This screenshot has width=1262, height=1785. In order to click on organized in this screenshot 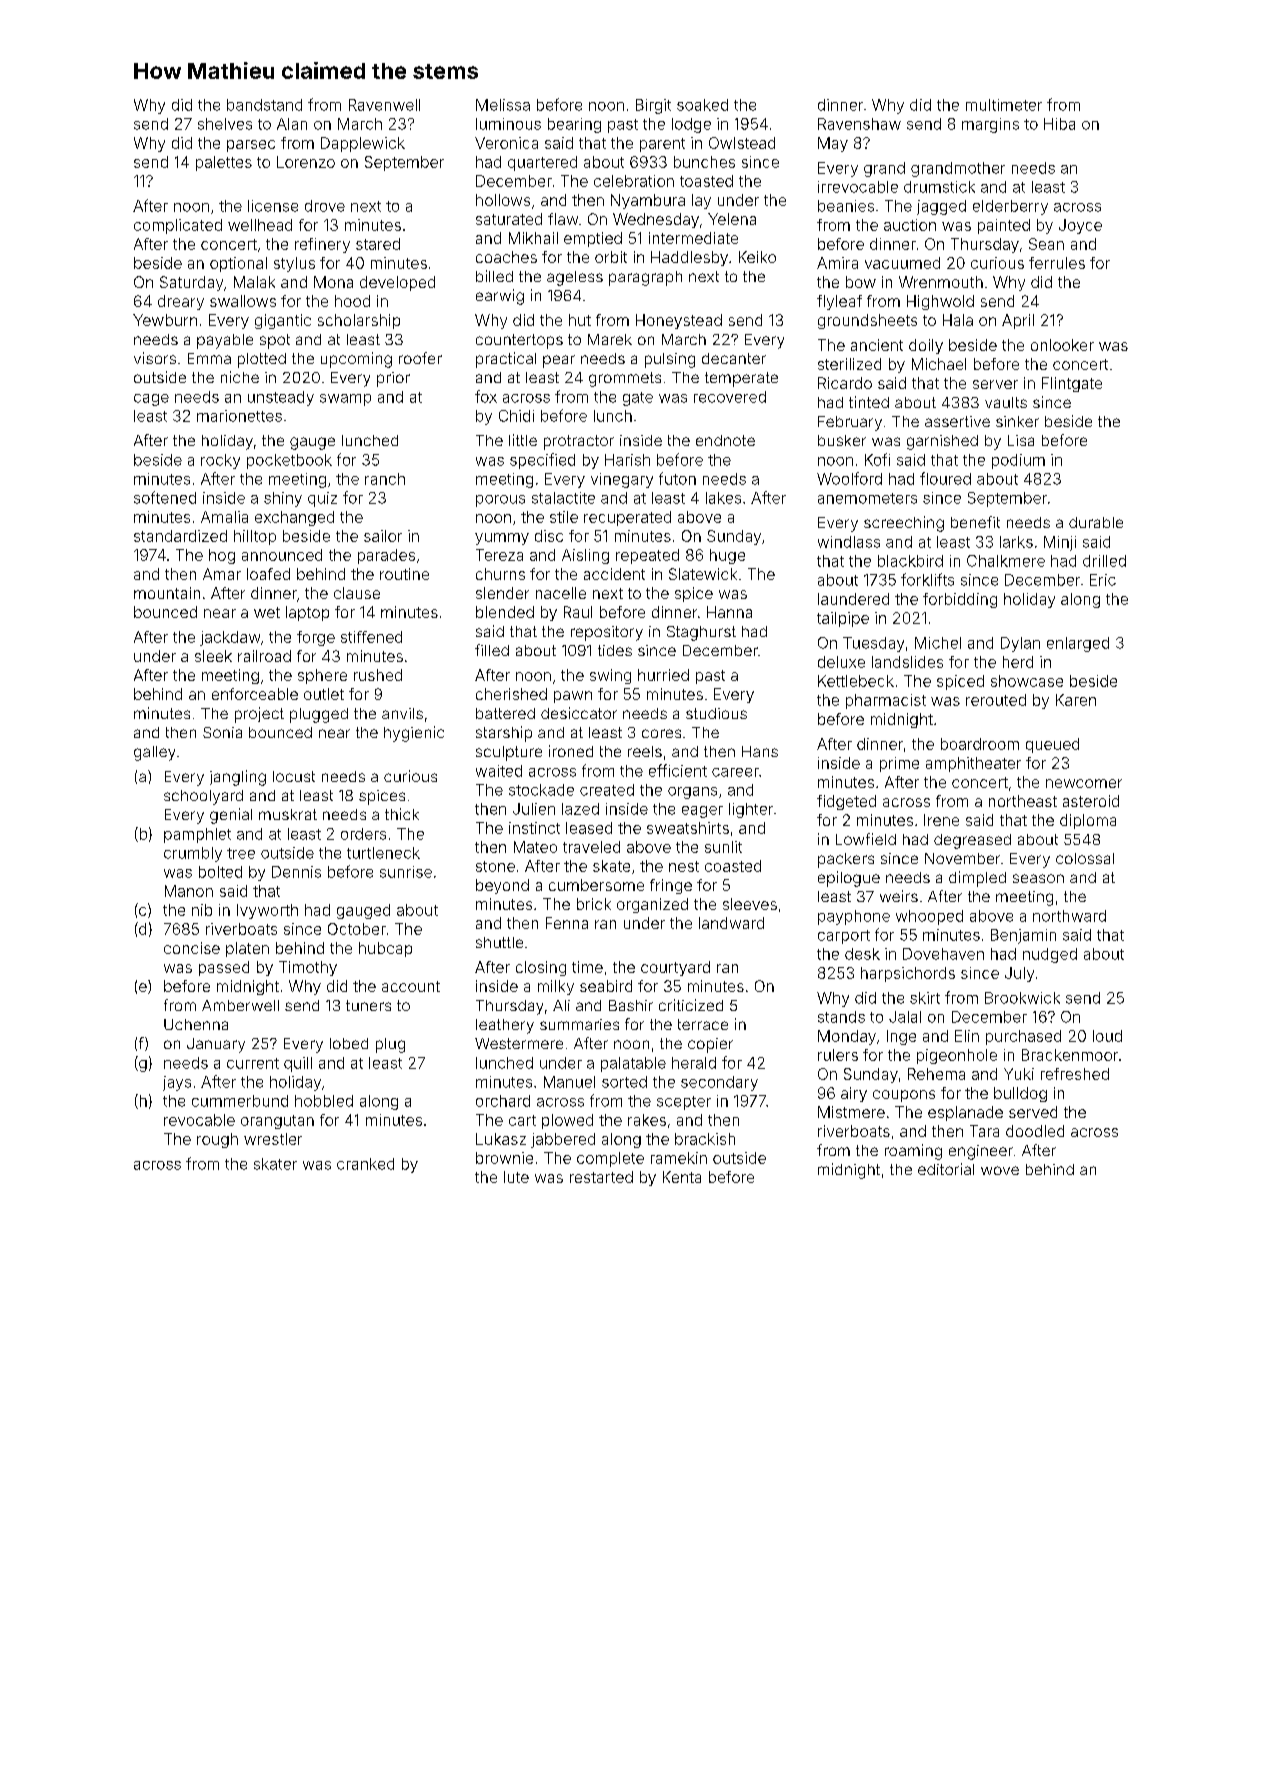, I will do `click(652, 905)`.
